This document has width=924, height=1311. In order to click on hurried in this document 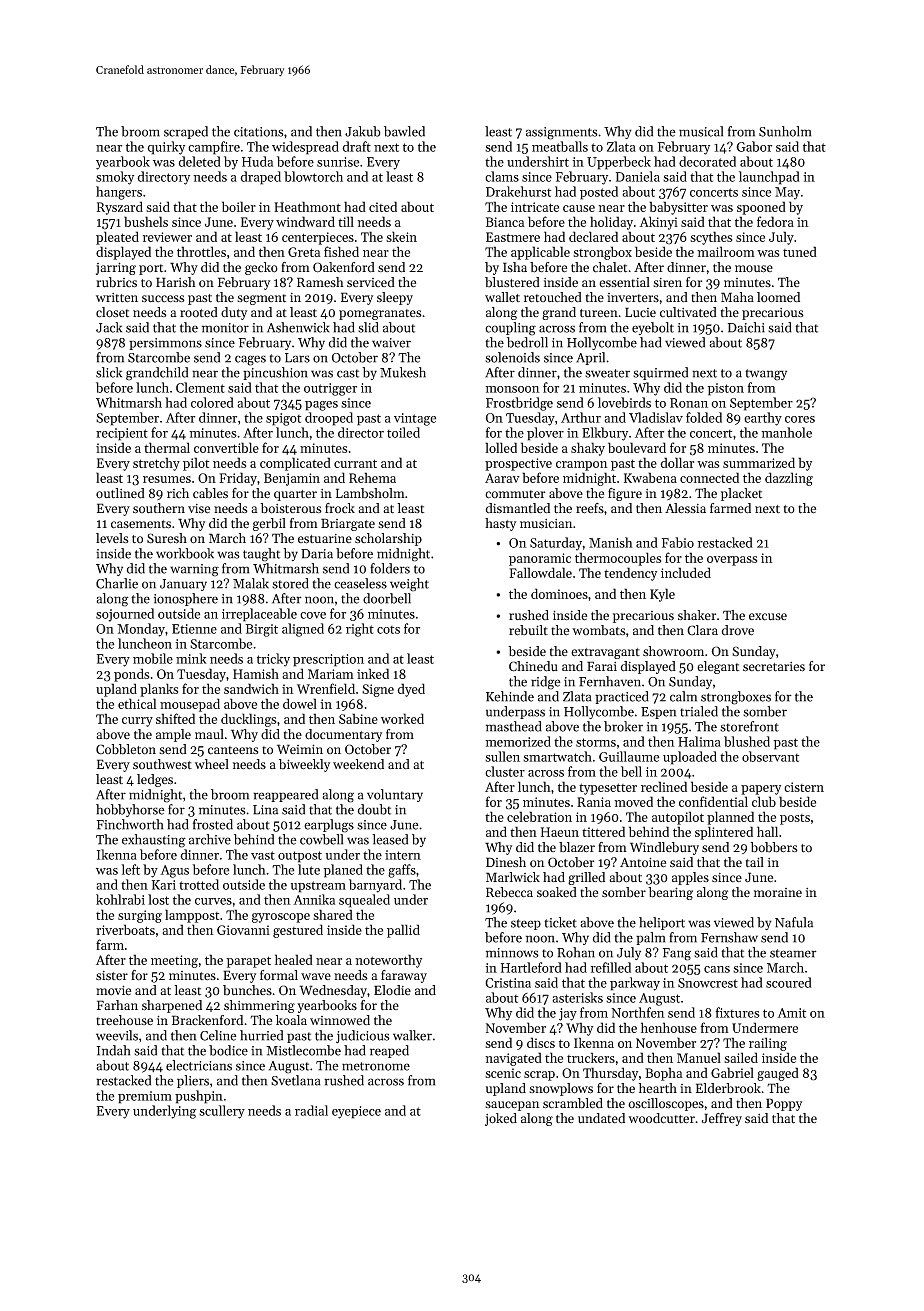, I will do `click(261, 1035)`.
